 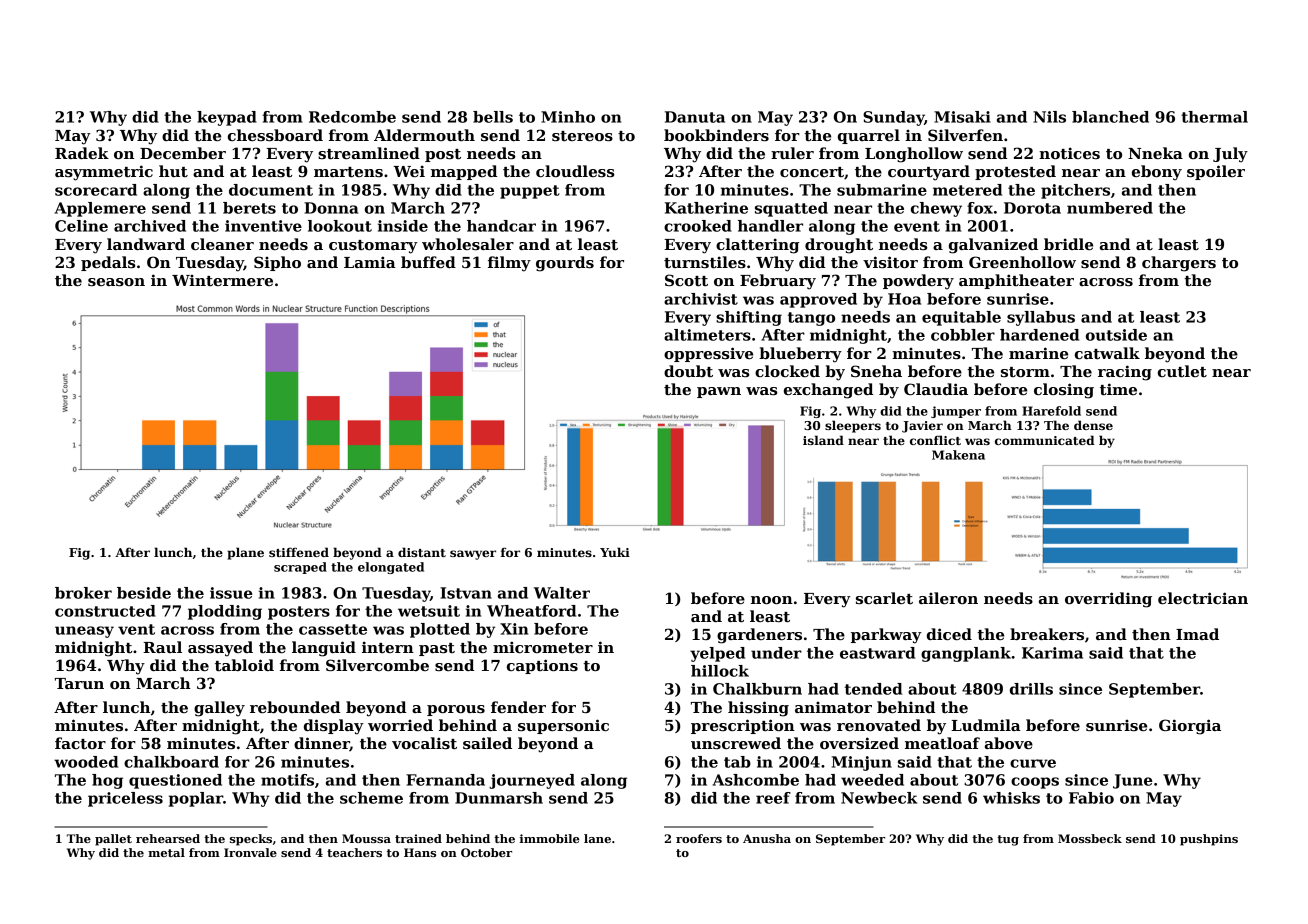 I want to click on spoiler, so click(x=1216, y=172).
